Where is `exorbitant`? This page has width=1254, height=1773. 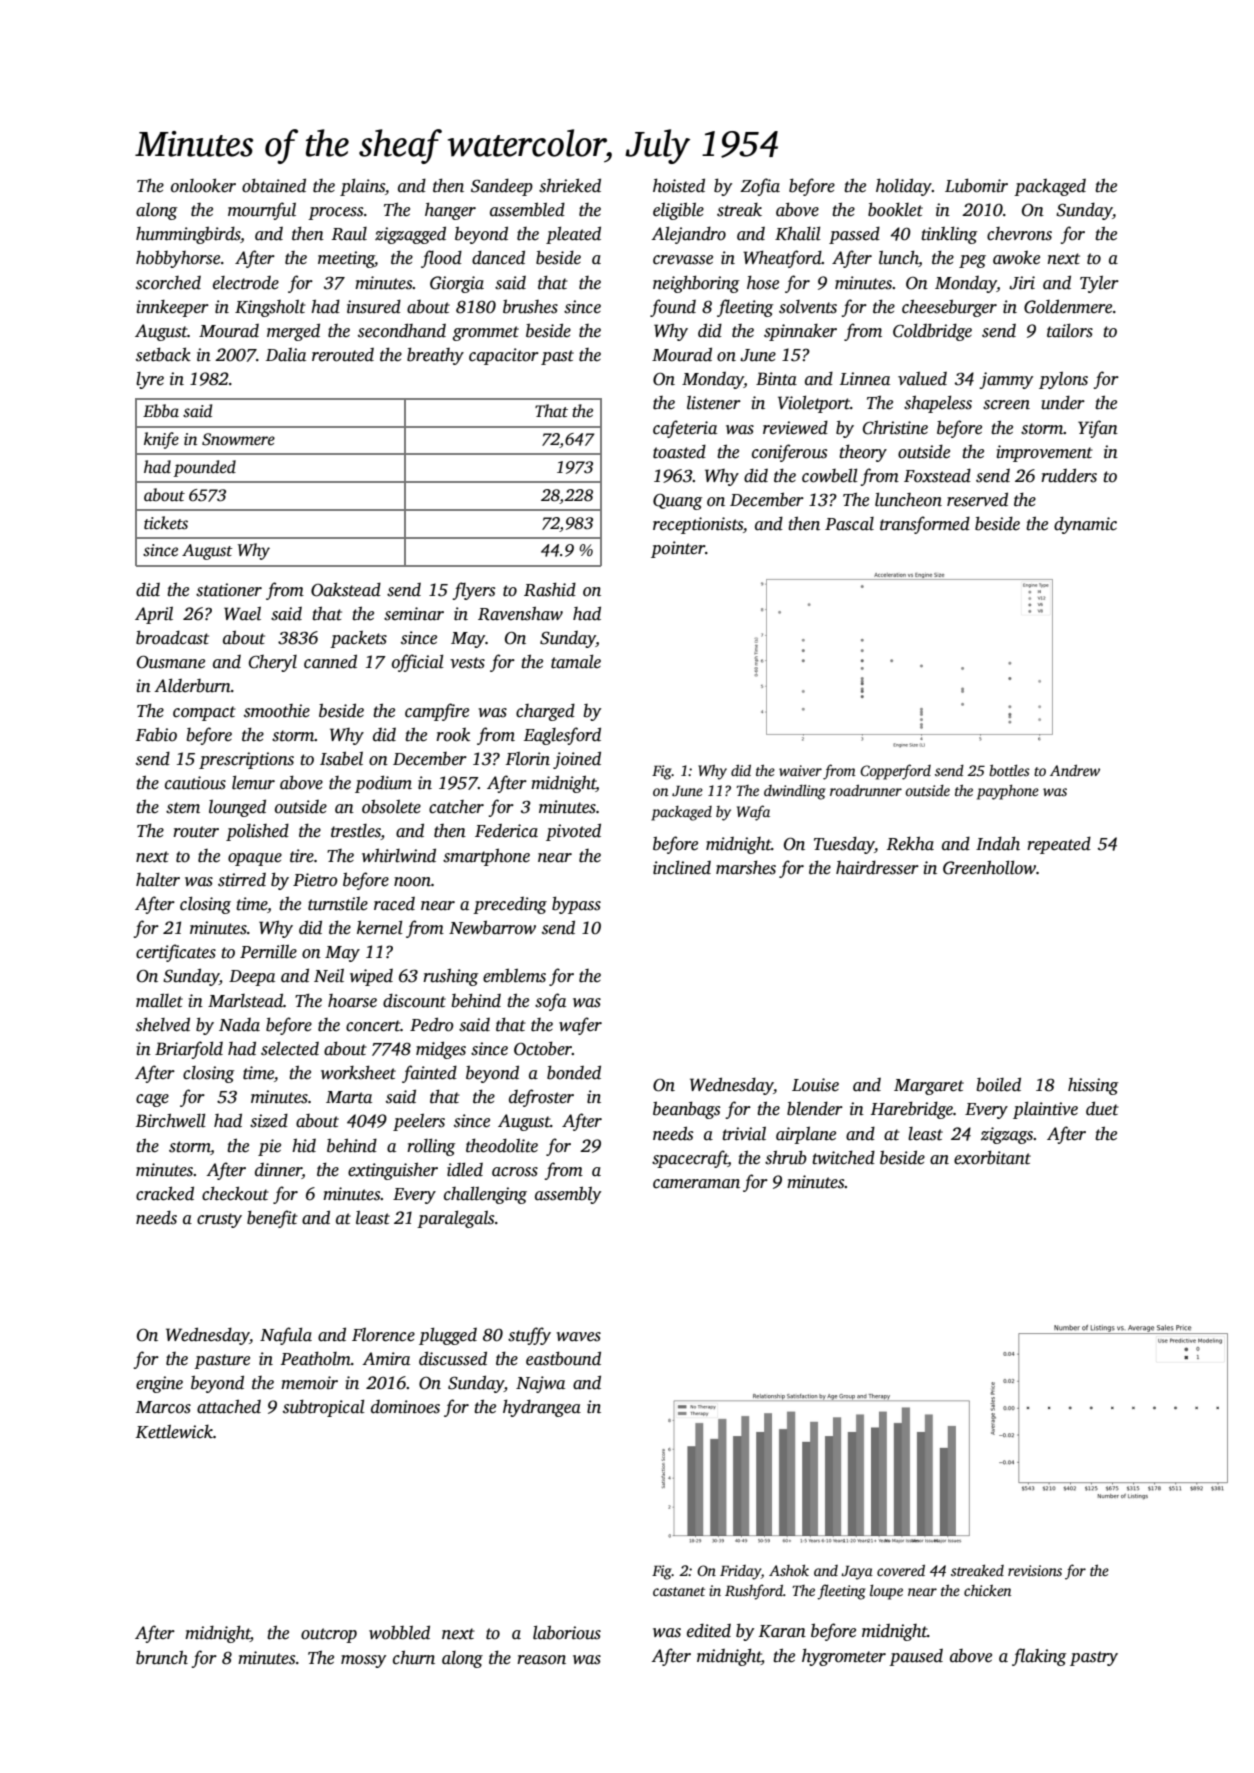 exorbitant is located at coordinates (992, 1157).
